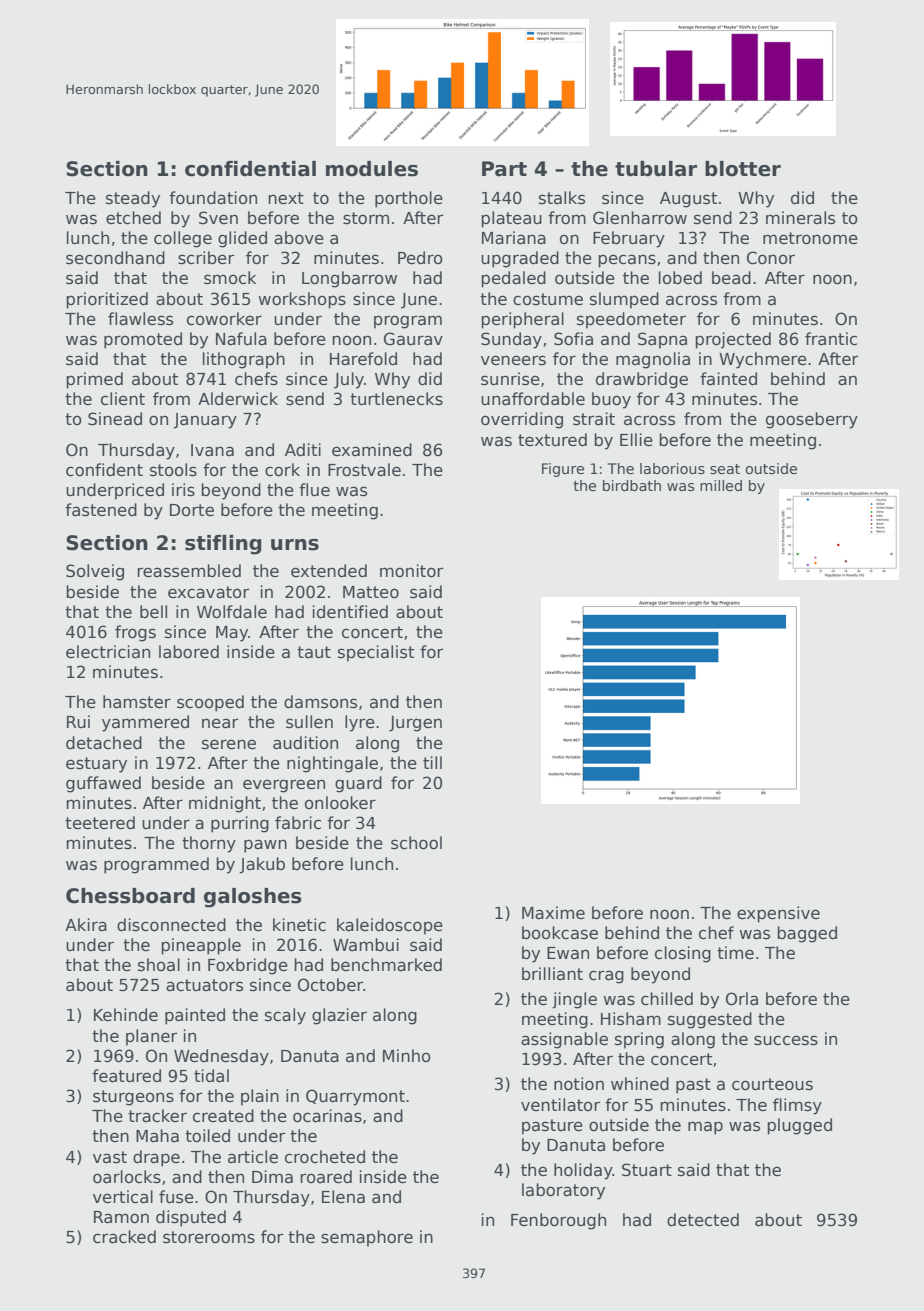 This image has height=1311, width=924. I want to click on storerooms, so click(209, 1237).
